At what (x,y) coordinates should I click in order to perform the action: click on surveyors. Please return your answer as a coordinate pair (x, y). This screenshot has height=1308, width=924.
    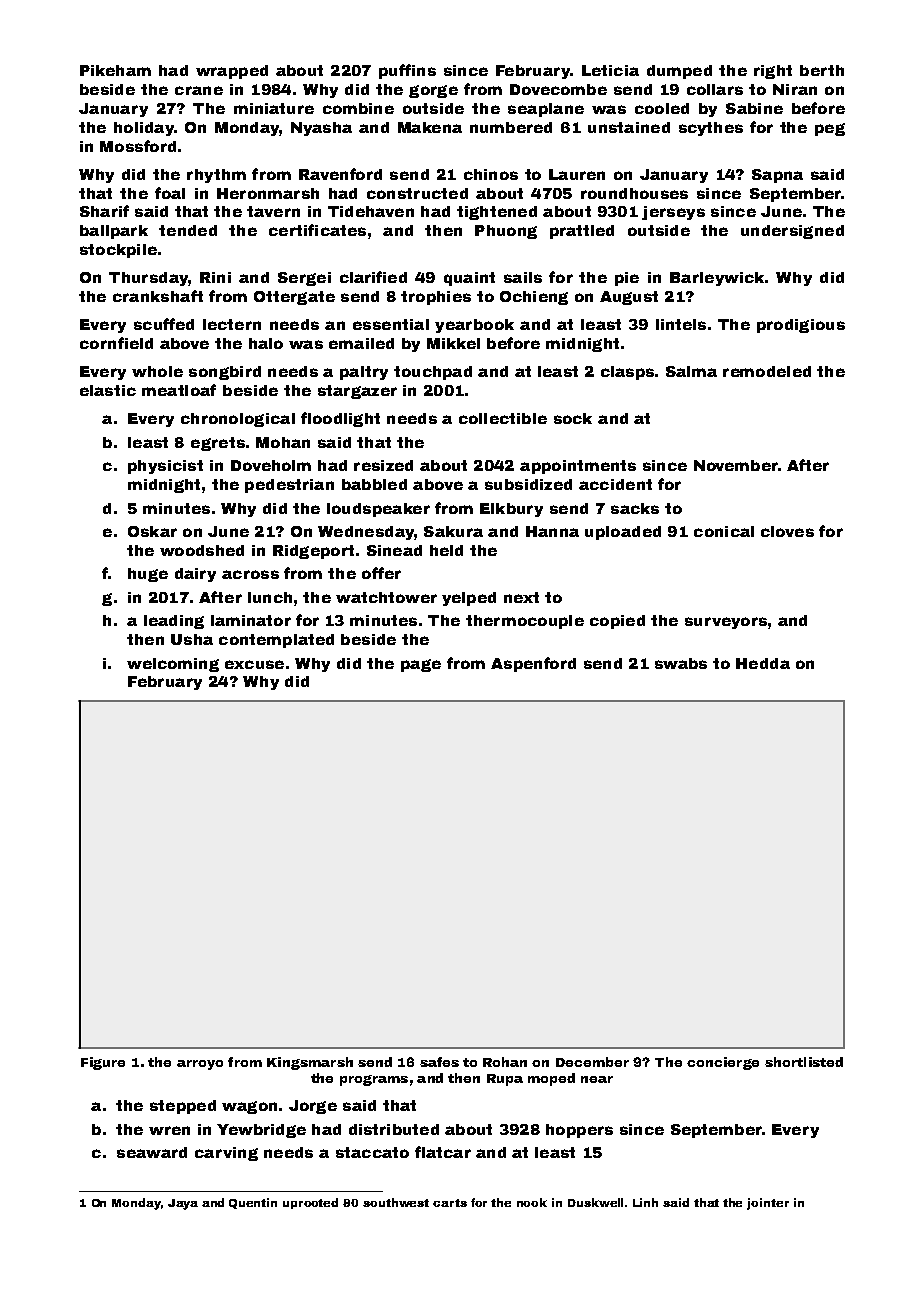
    Looking at the image, I should click on (726, 623).
